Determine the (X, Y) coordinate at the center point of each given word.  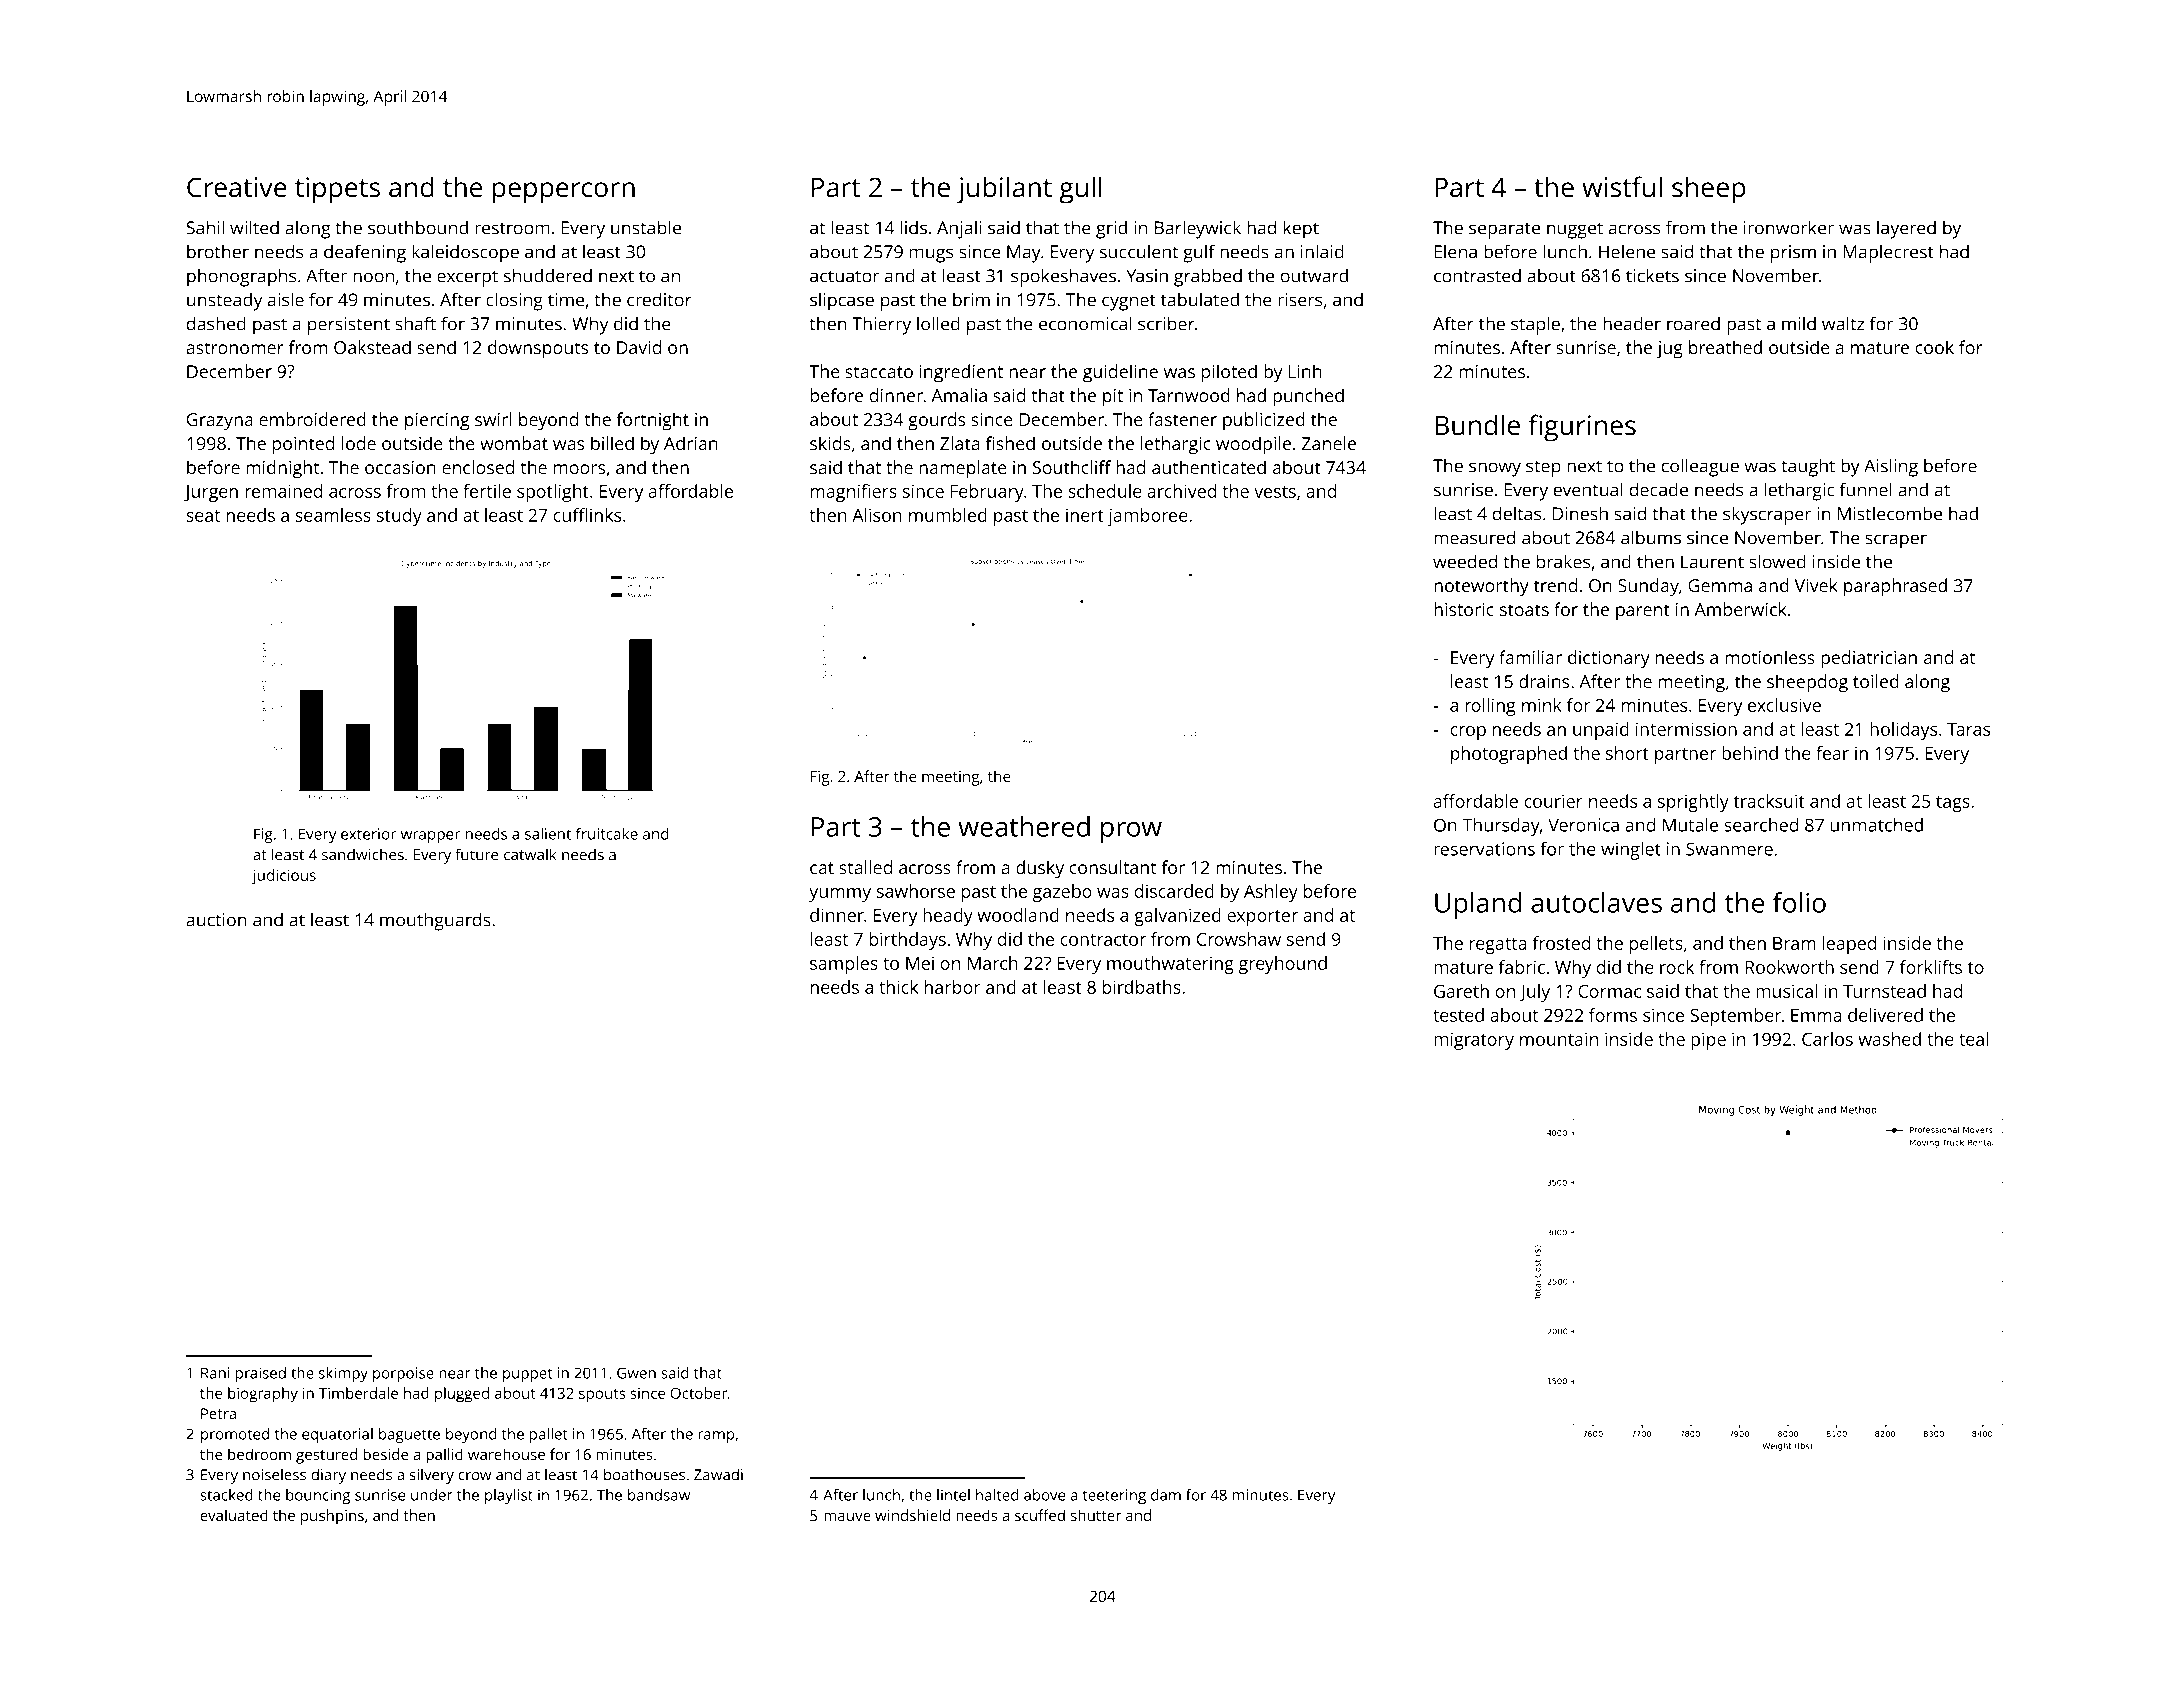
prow (1131, 832)
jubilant (1004, 190)
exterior (368, 834)
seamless (333, 515)
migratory (1474, 1041)
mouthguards (435, 921)
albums (1651, 537)
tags (1953, 804)
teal (1973, 1039)
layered (1906, 229)
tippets (337, 190)
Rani (215, 1373)
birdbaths (1142, 987)
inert (1085, 515)
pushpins (332, 1517)
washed (1889, 1039)
